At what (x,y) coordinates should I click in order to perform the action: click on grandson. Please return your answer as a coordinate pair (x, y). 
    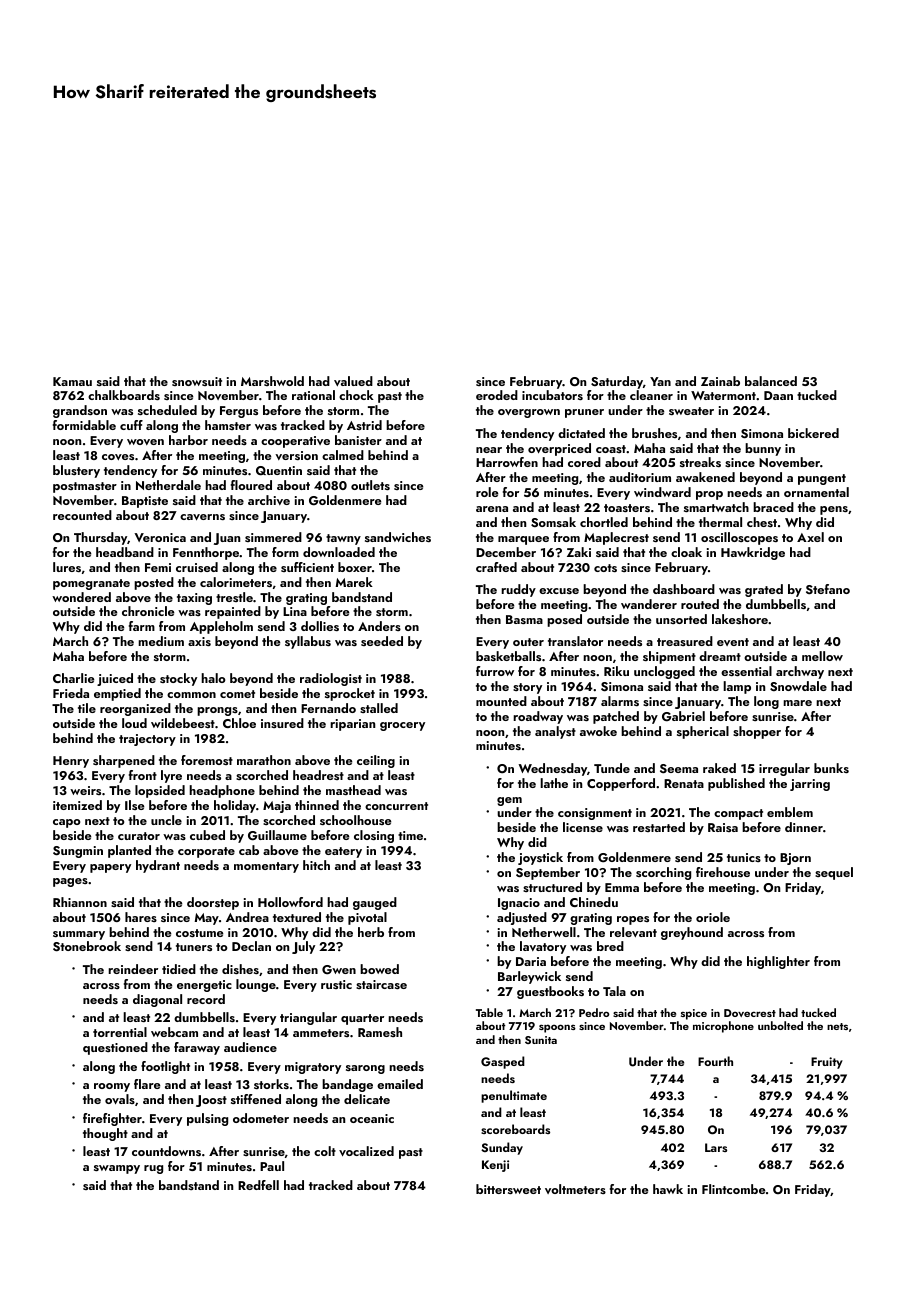
    Looking at the image, I should click on (80, 411).
